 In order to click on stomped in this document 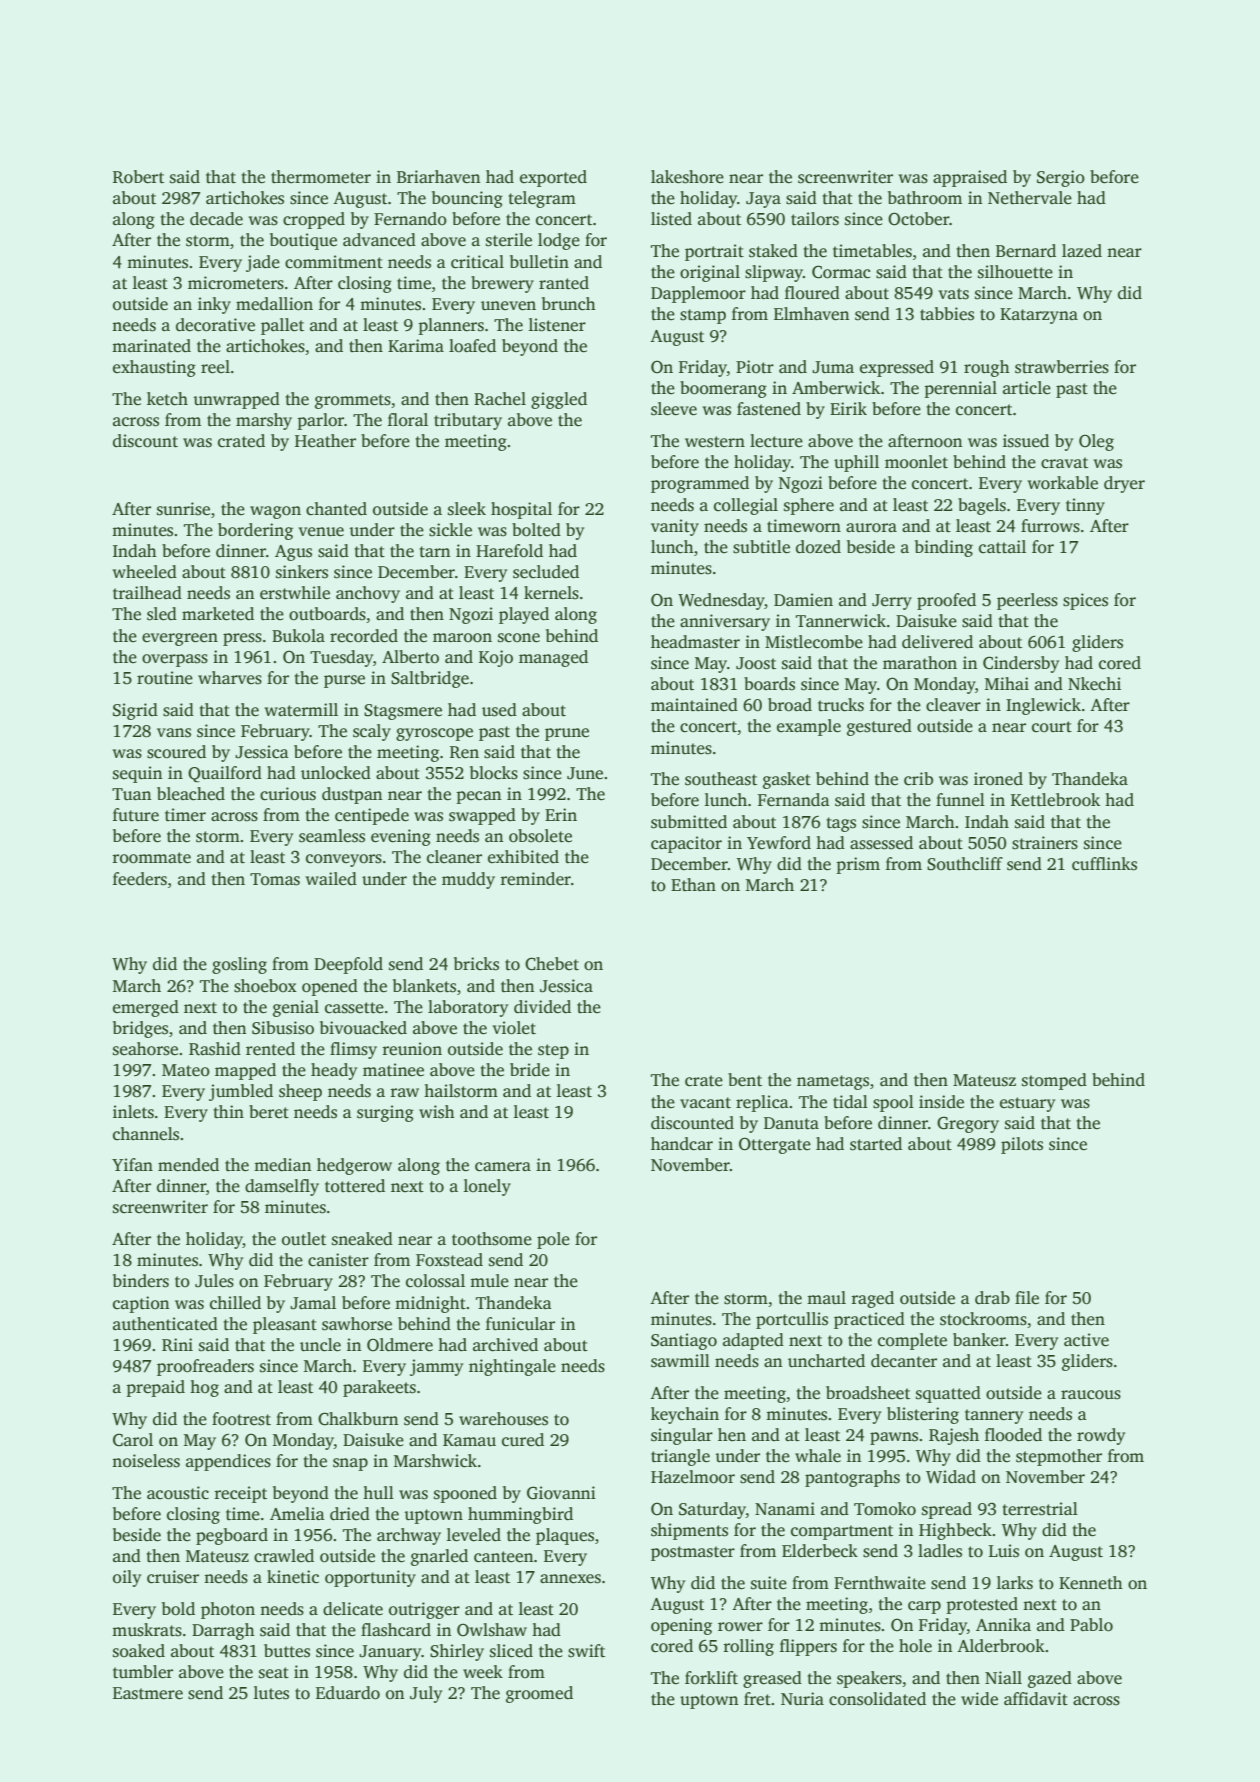, I will do `click(1054, 1081)`.
